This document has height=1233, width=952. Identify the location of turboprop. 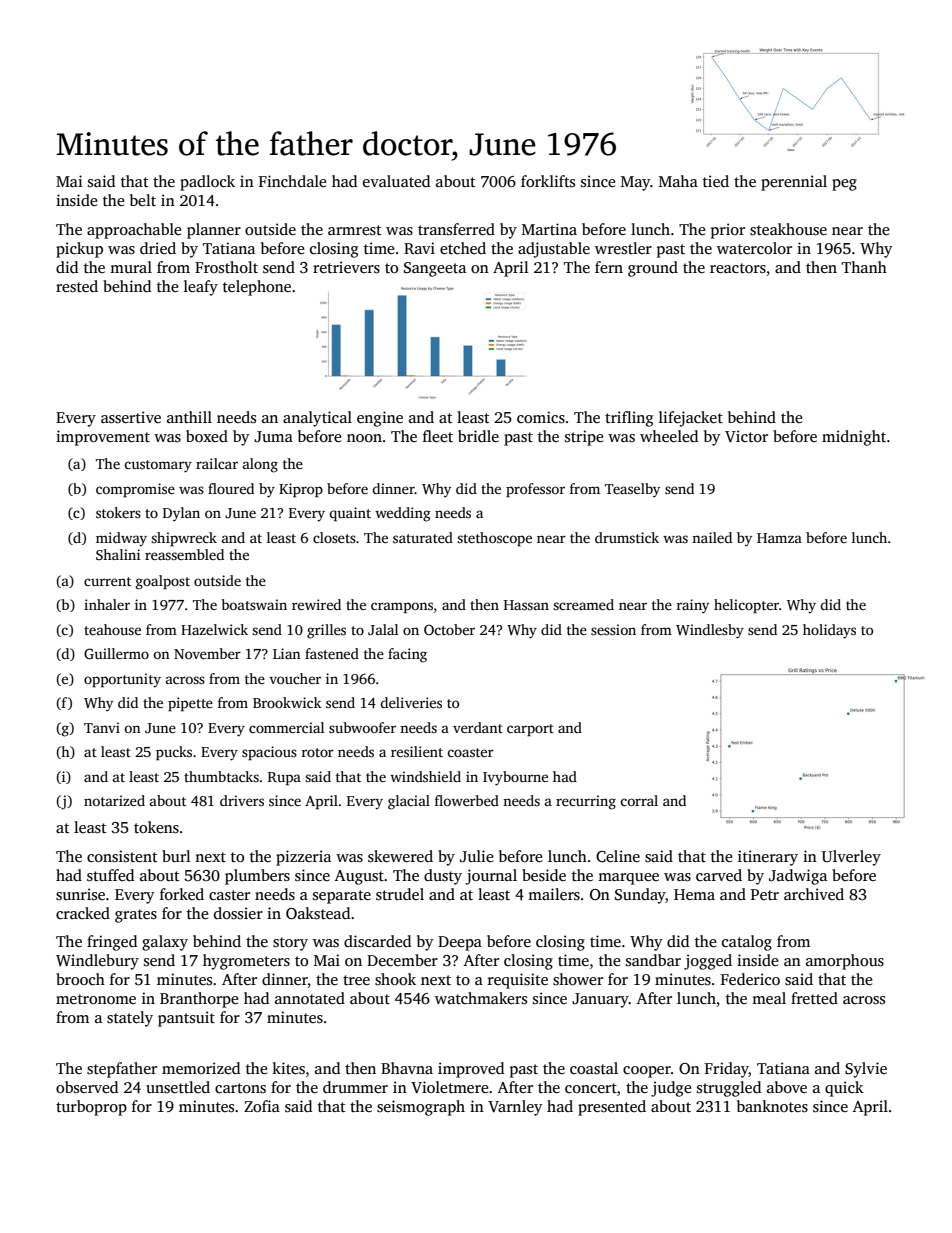
(91, 1108).
